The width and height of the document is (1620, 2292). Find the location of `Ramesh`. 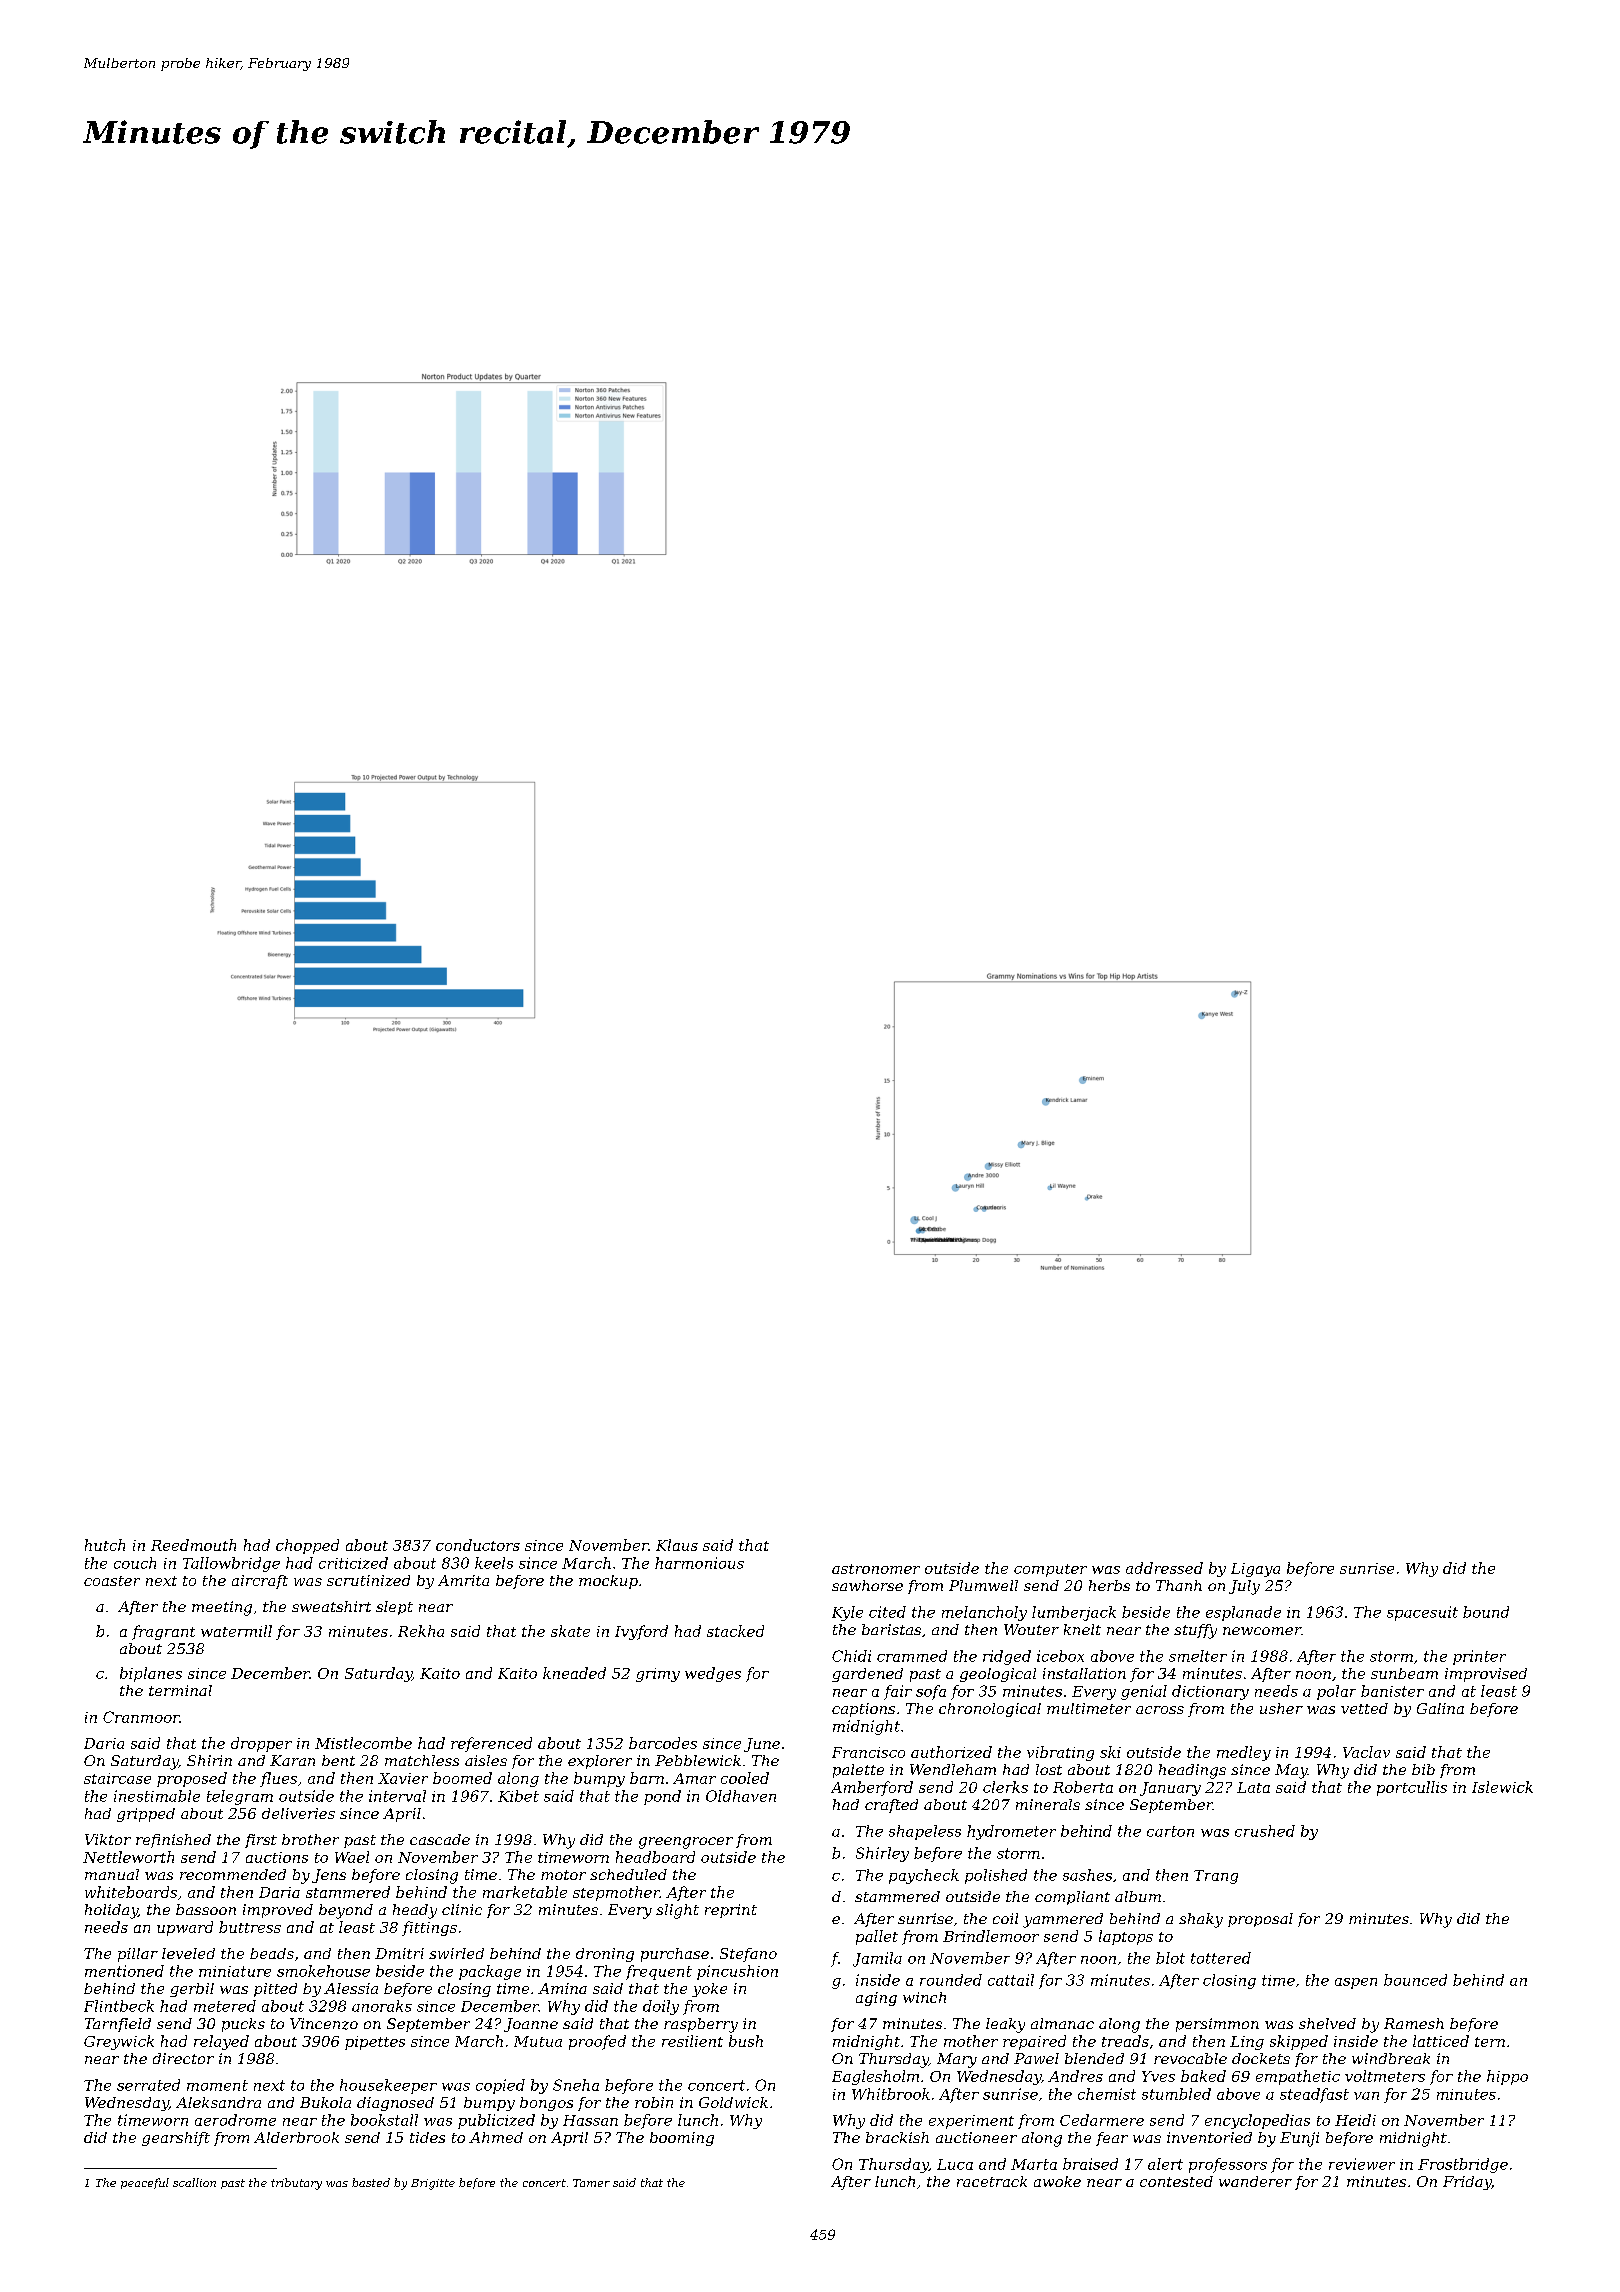

Ramesh is located at coordinates (1414, 2023).
